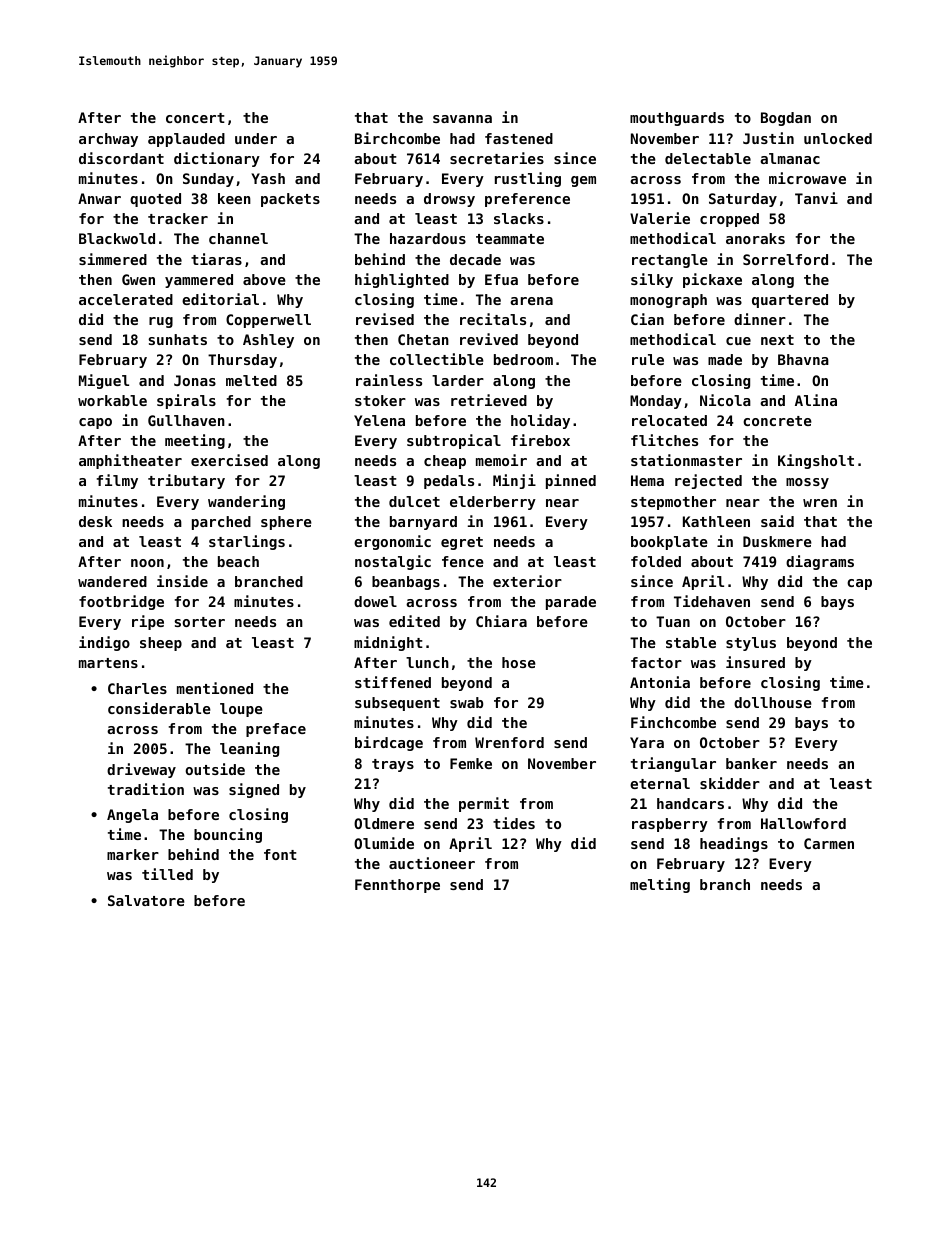 This image has width=952, height=1233. I want to click on savanna, so click(462, 119).
